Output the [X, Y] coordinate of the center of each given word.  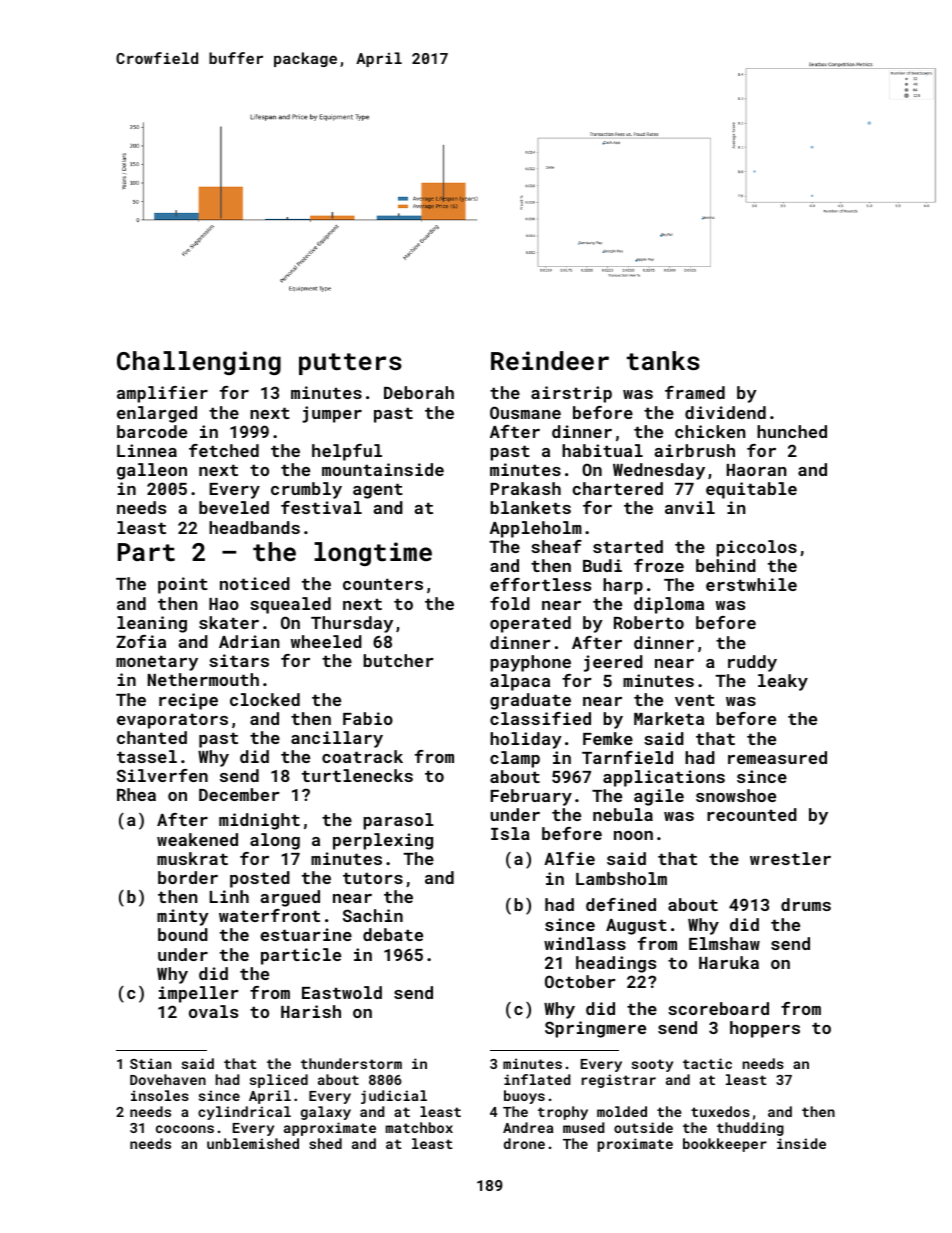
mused [583, 1127]
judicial [394, 1097]
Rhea [136, 794]
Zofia [141, 641]
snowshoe [736, 795]
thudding [750, 1129]
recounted [752, 814]
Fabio [368, 718]
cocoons [185, 1129]
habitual [602, 450]
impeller [199, 994]
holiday [526, 740]
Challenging [199, 363]
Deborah [419, 392]
